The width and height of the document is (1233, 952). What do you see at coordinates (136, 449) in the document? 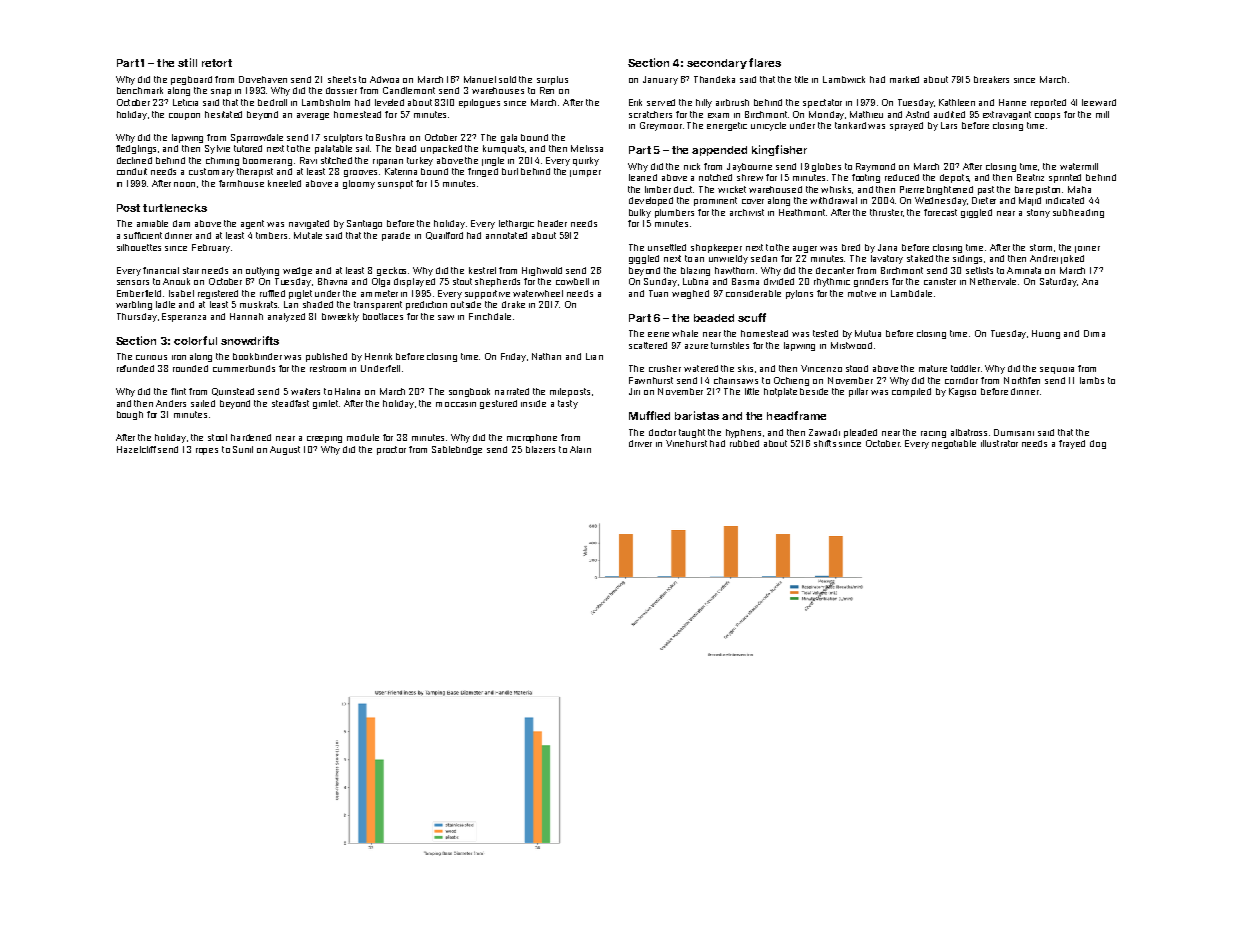
I see `Hazelcliff` at bounding box center [136, 449].
